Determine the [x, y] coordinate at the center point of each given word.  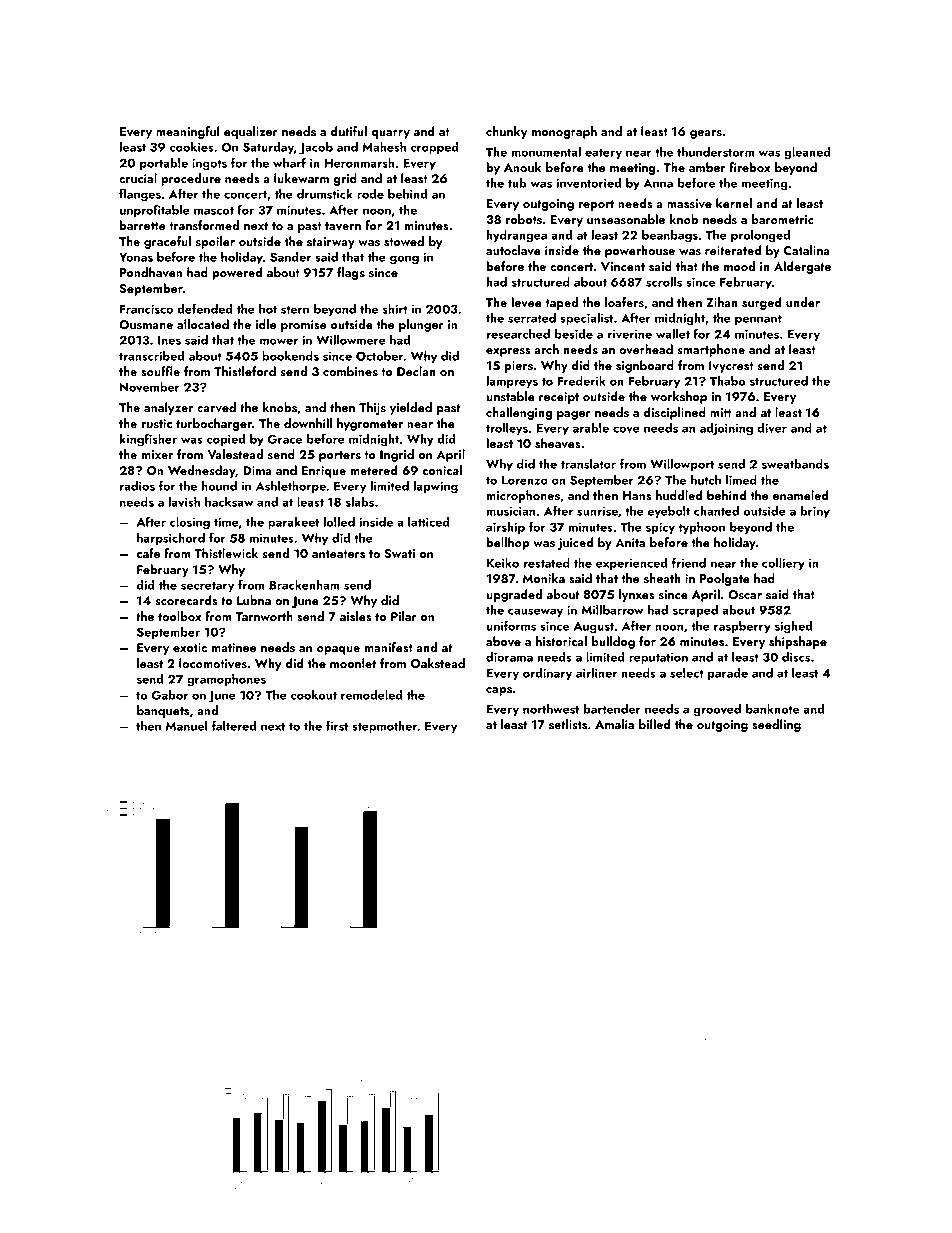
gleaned [807, 153]
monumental [546, 151]
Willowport [682, 465]
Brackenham [304, 584]
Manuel [187, 725]
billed [655, 724]
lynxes [637, 595]
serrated [532, 317]
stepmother [384, 727]
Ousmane [146, 325]
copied [226, 440]
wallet [673, 333]
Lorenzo [525, 480]
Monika [543, 578]
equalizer [251, 132]
